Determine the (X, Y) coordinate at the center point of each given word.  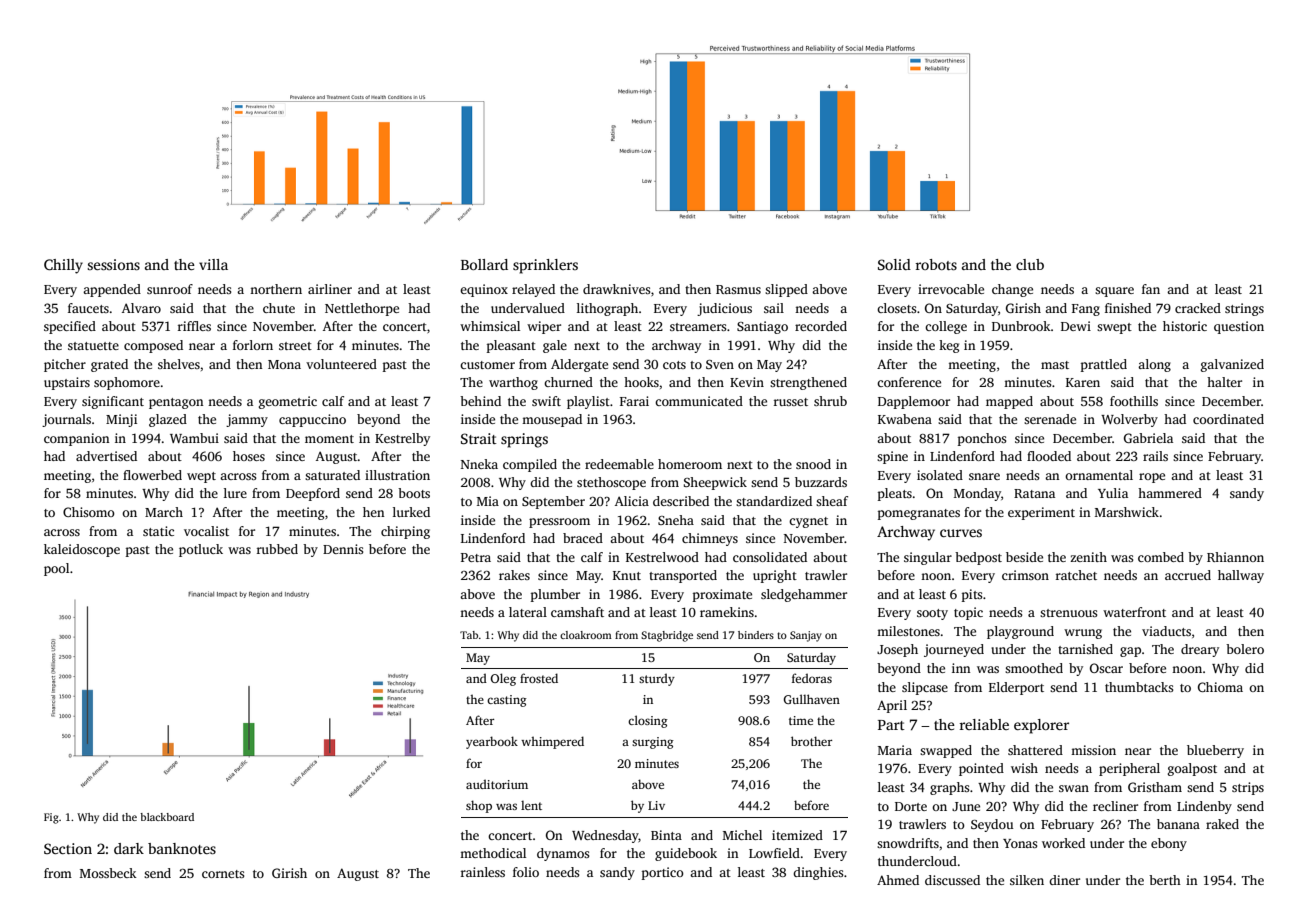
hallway (1241, 576)
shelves (179, 364)
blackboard (167, 817)
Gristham (1155, 787)
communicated (699, 401)
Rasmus (738, 289)
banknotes (182, 848)
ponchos (982, 439)
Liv (656, 805)
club (1030, 264)
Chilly (63, 266)
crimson (1025, 575)
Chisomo (89, 512)
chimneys (710, 539)
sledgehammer (804, 595)
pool (56, 569)
